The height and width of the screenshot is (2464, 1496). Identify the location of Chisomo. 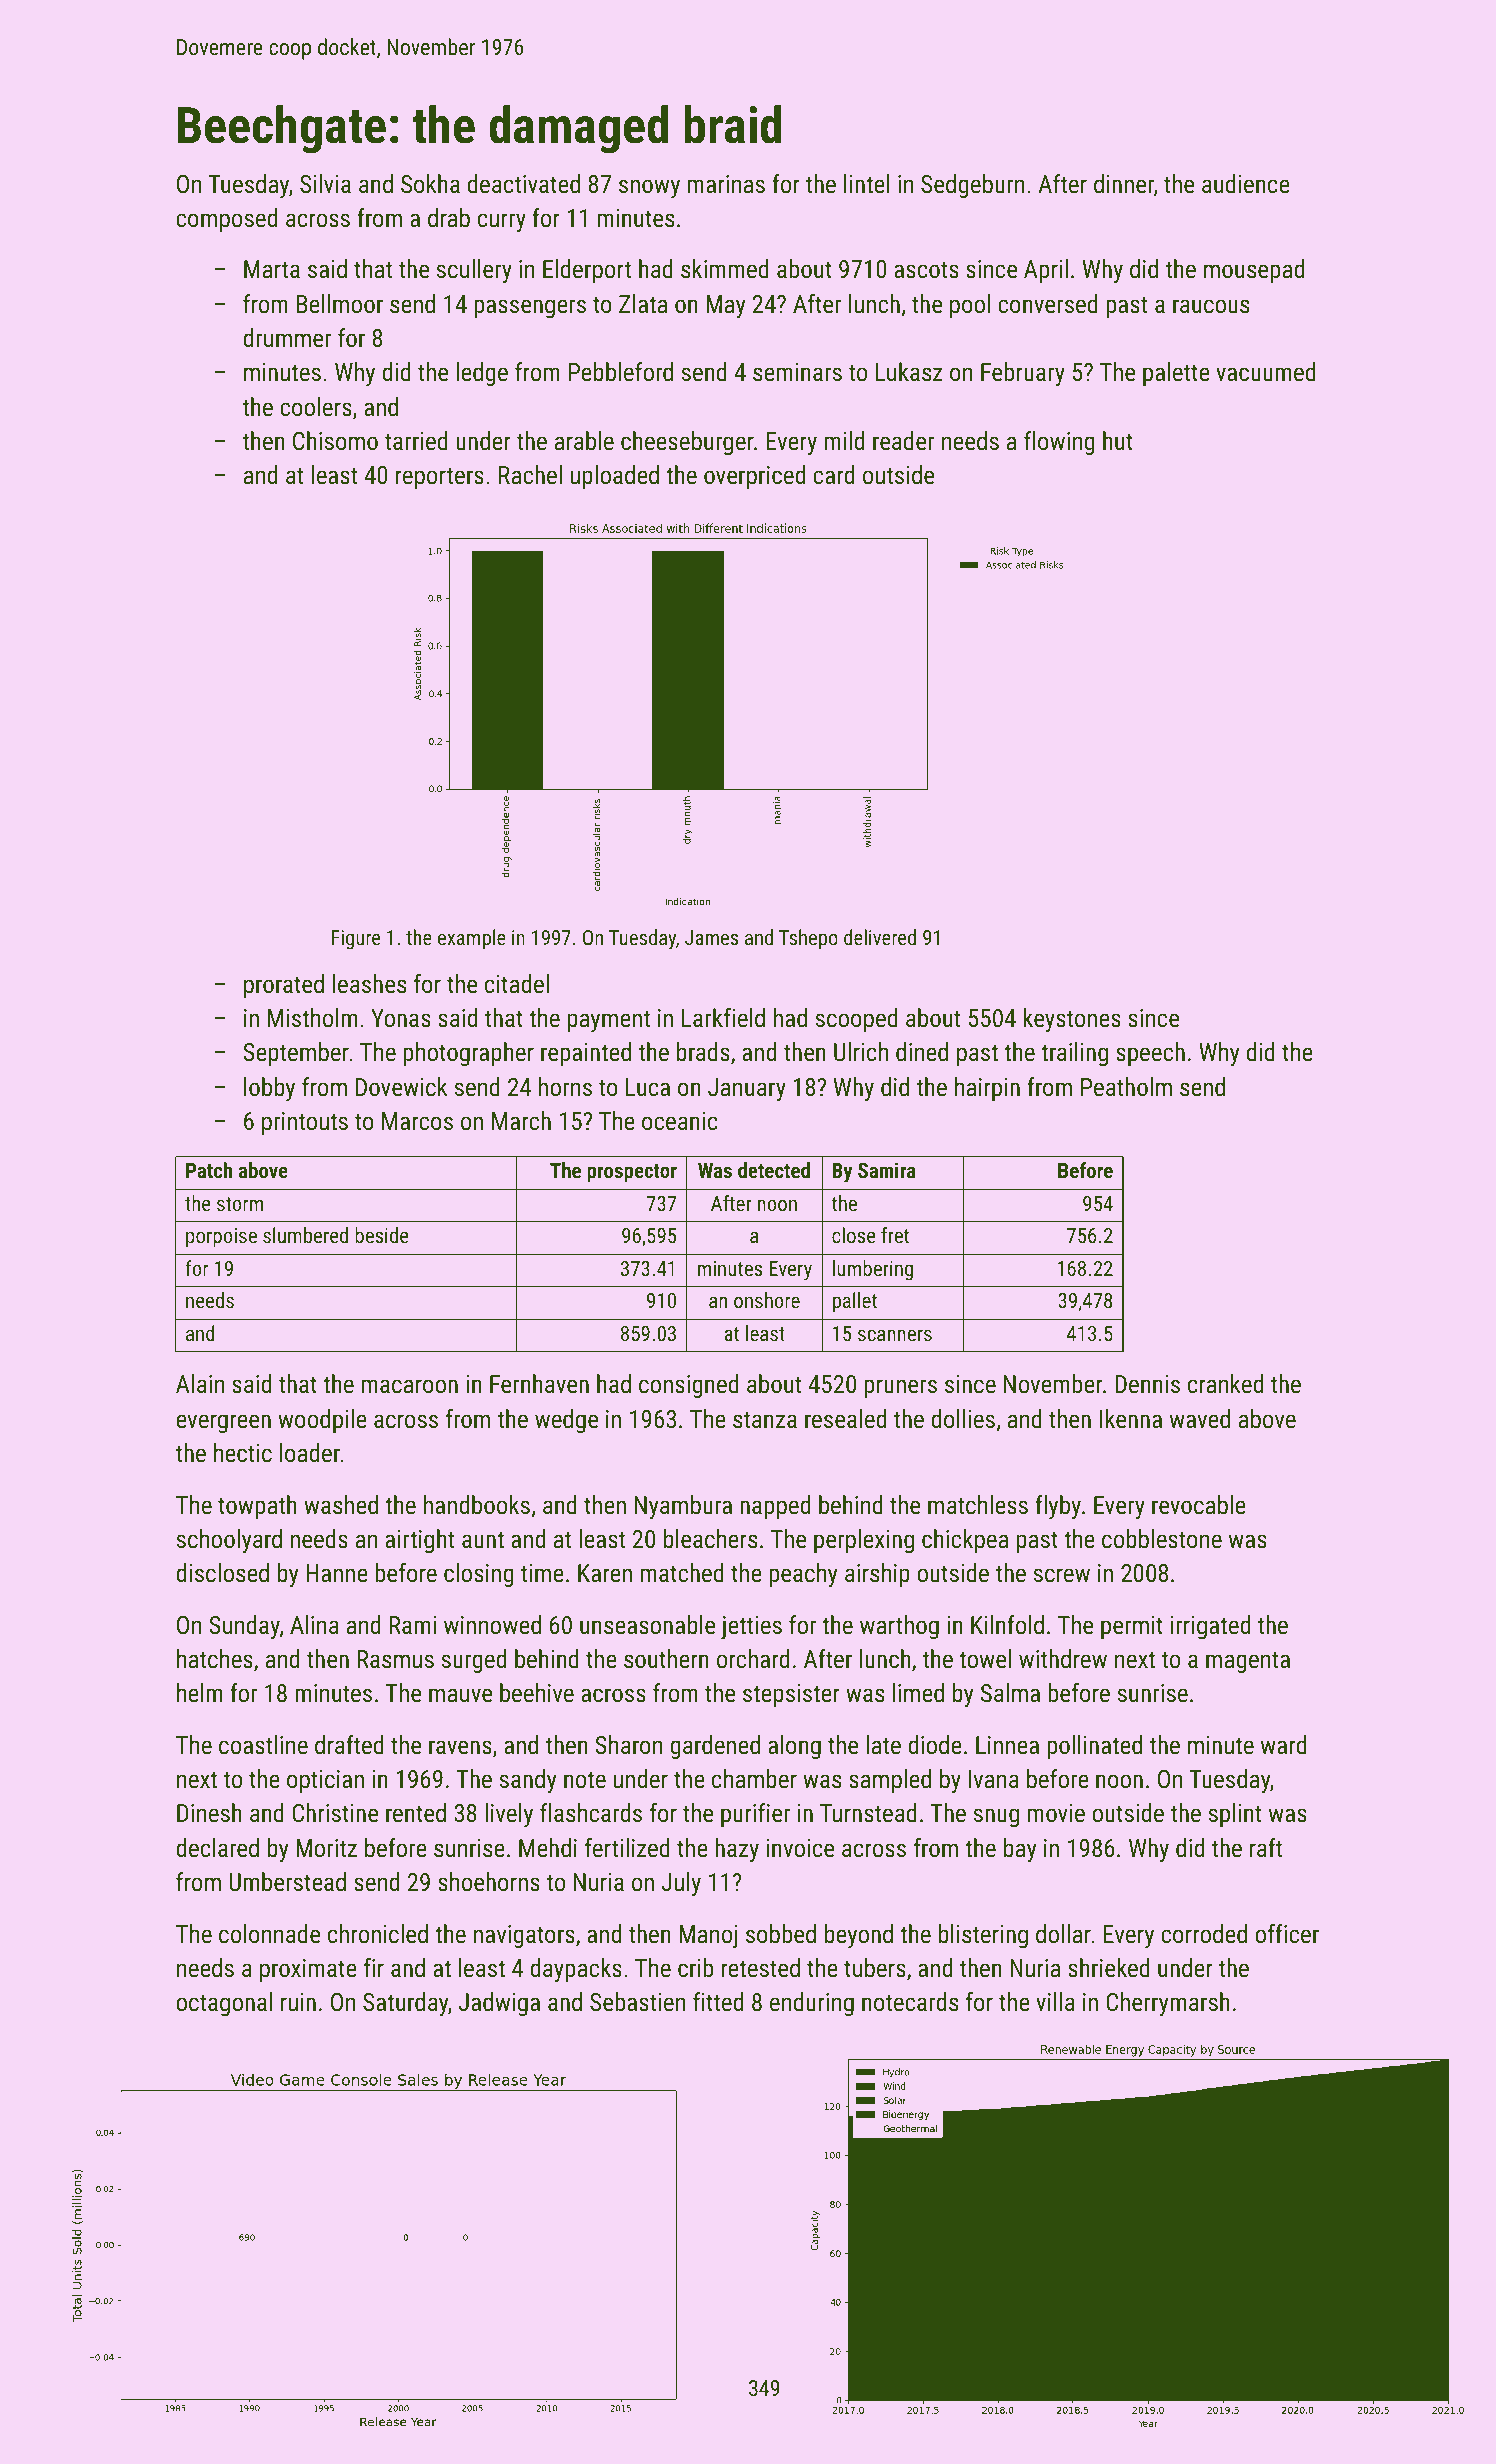
(335, 440).
